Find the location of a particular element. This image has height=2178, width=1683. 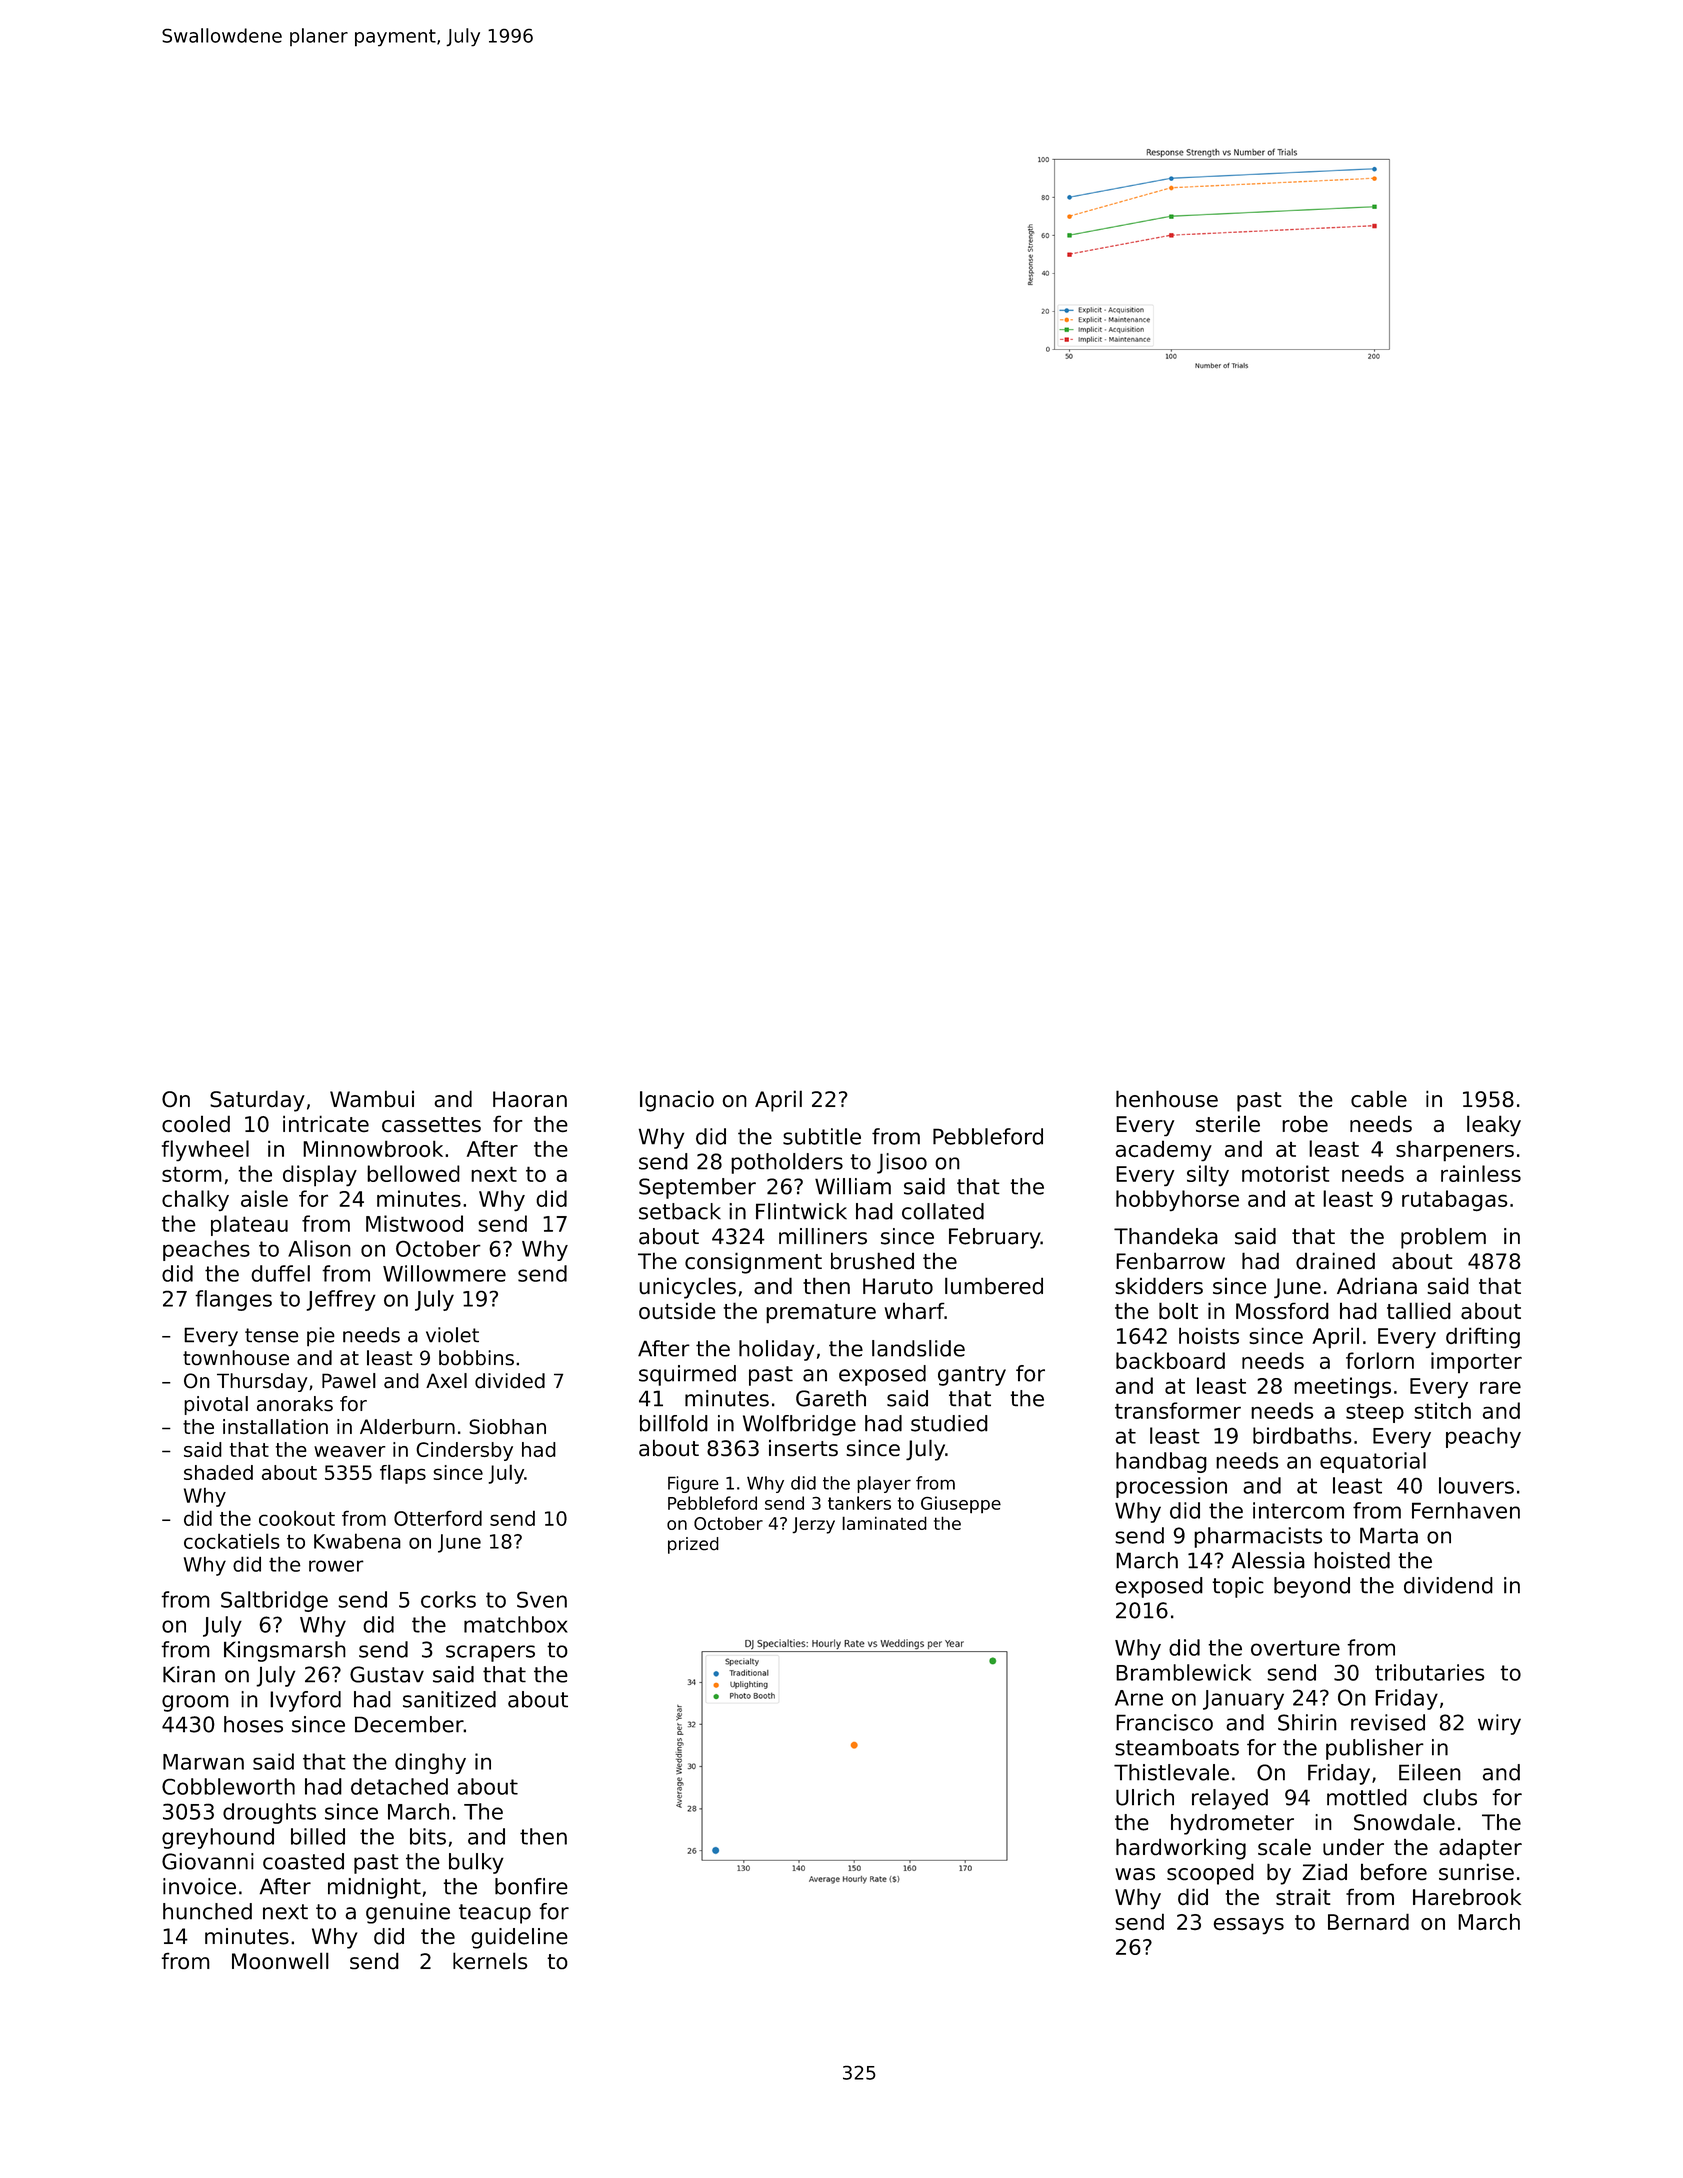

Sven is located at coordinates (542, 1600).
